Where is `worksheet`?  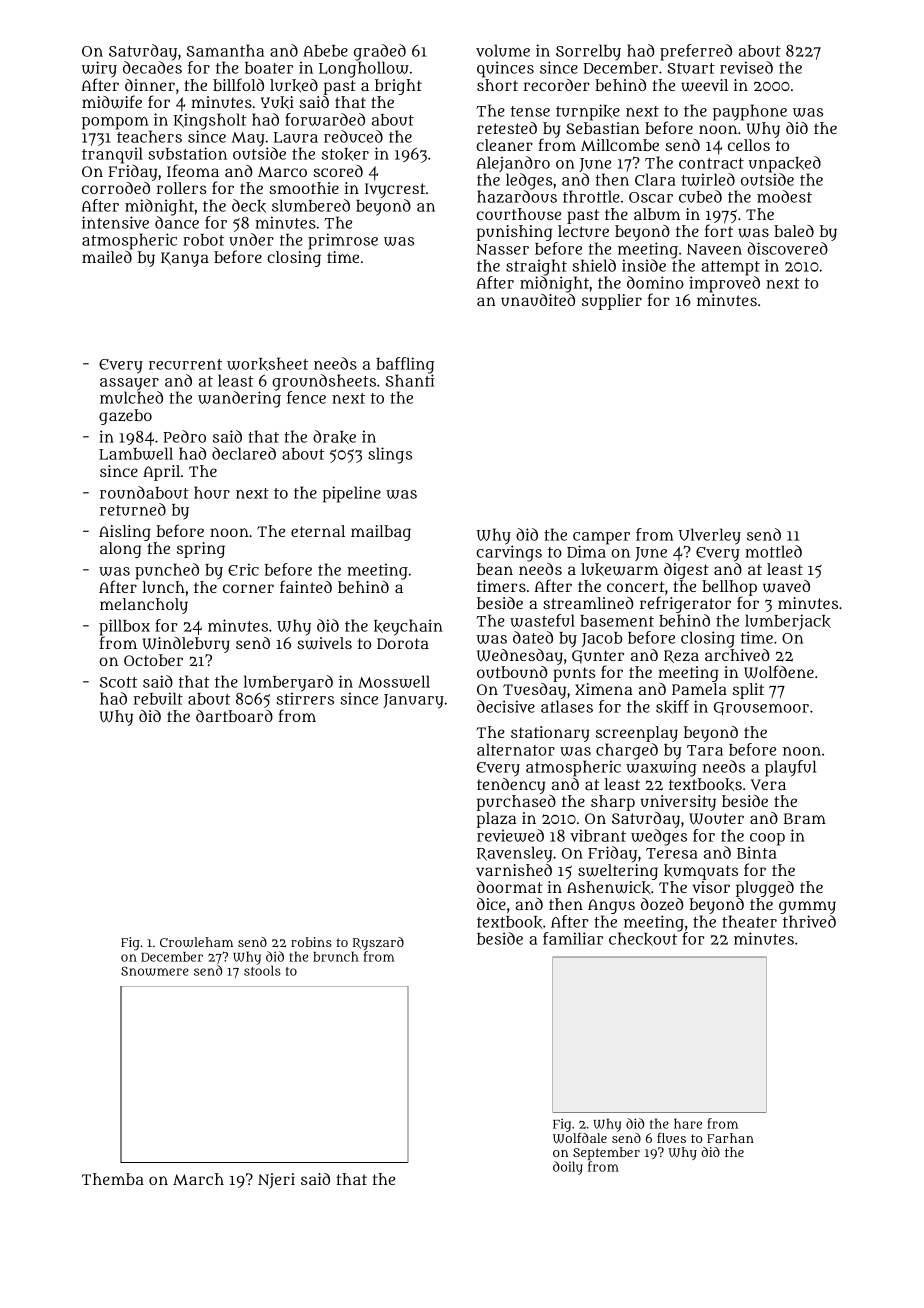
worksheet is located at coordinates (267, 364).
